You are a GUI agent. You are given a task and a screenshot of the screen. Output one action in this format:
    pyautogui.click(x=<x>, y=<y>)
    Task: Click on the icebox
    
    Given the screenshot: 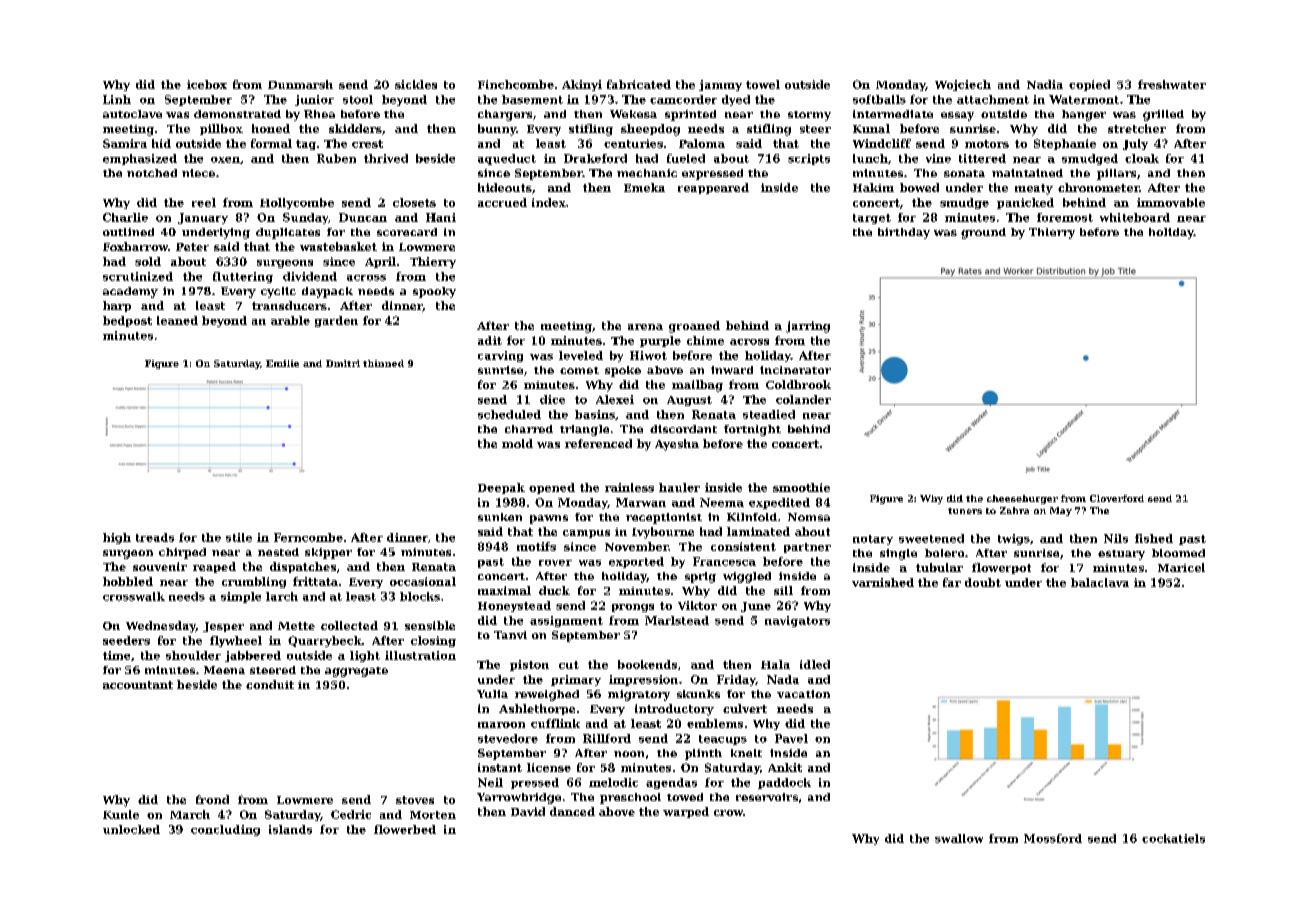 What is the action you would take?
    pyautogui.click(x=207, y=84)
